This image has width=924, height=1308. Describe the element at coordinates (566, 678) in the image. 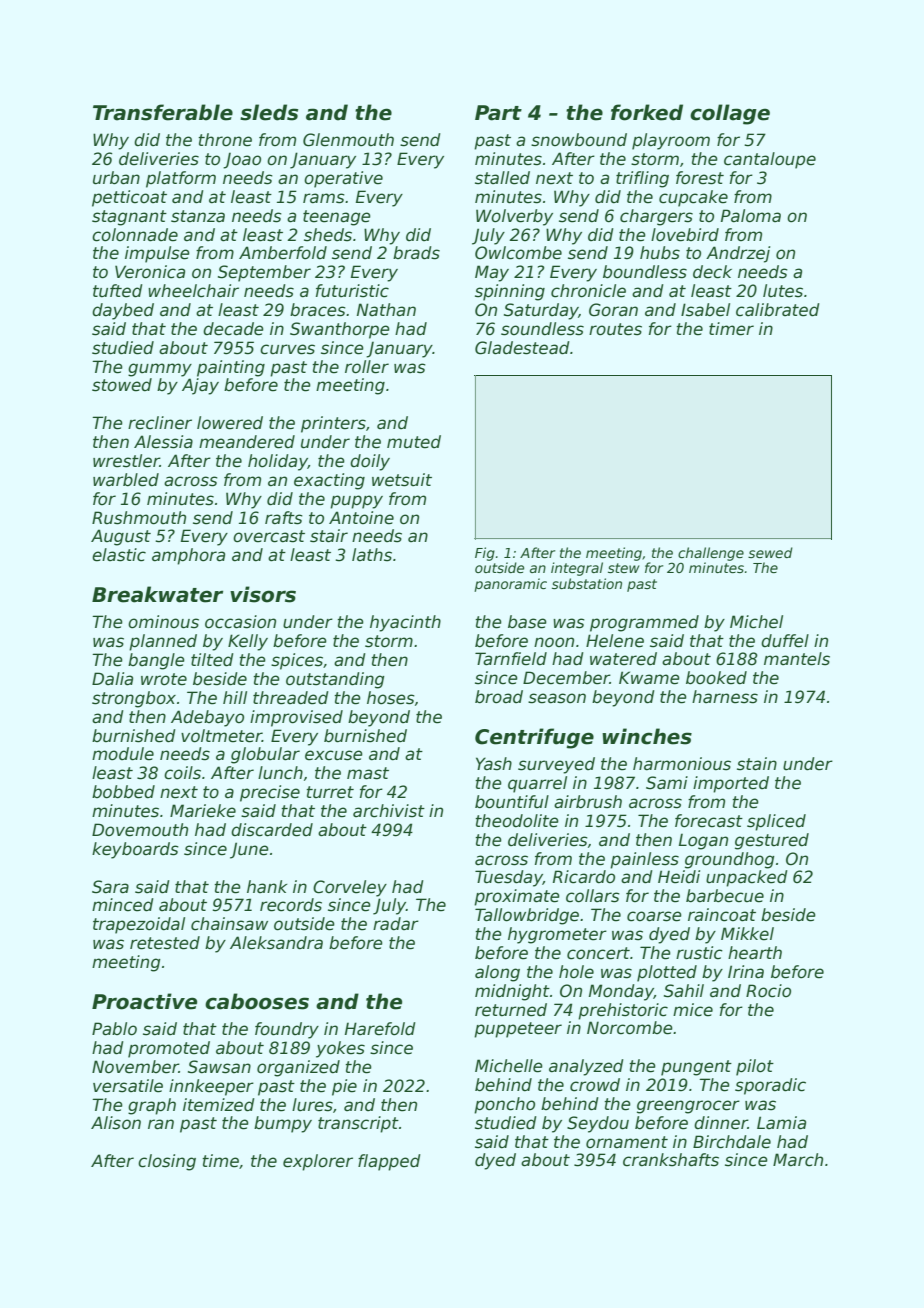

I see `December` at that location.
